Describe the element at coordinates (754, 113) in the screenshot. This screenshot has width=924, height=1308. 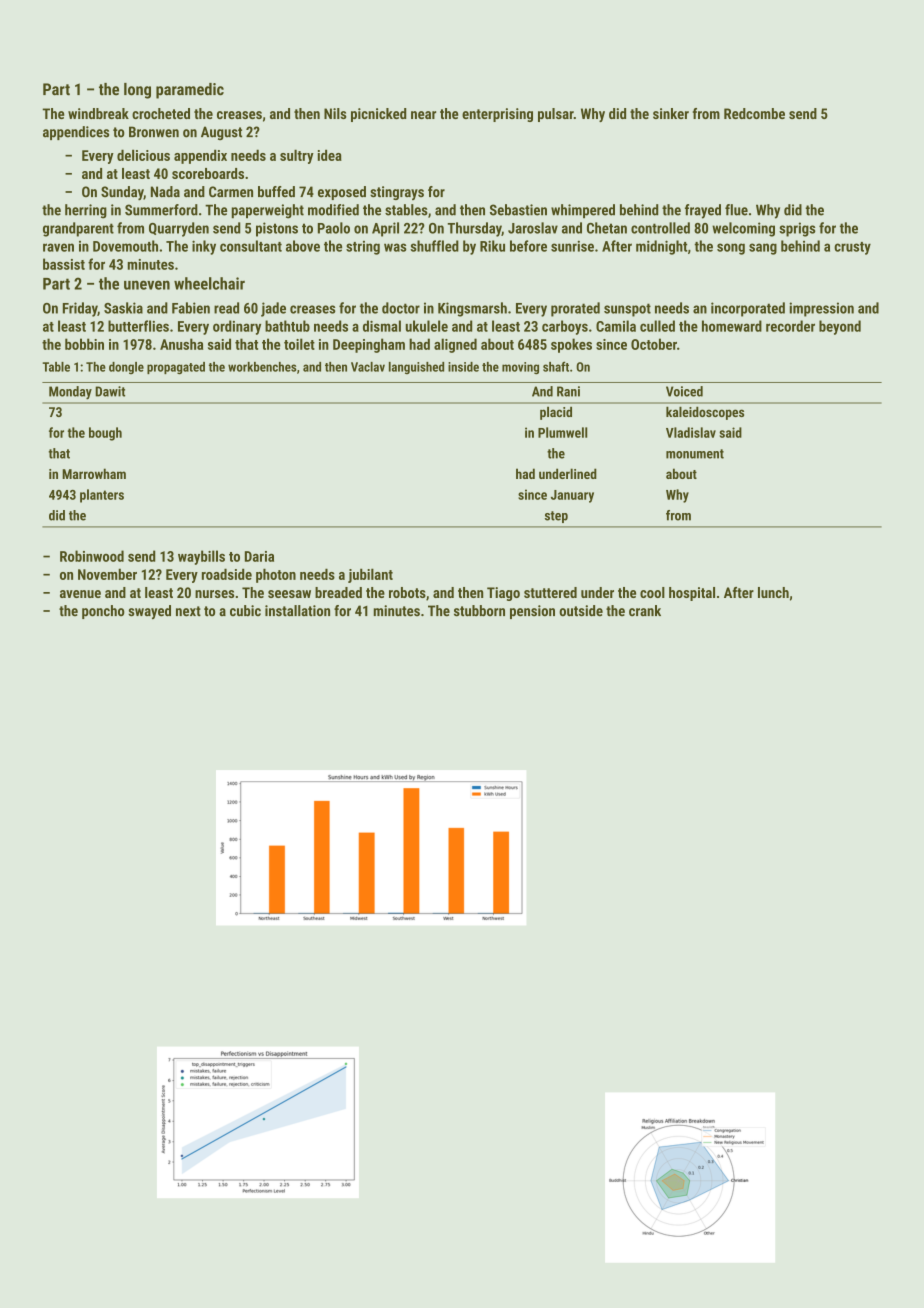
I see `Redcombe` at that location.
